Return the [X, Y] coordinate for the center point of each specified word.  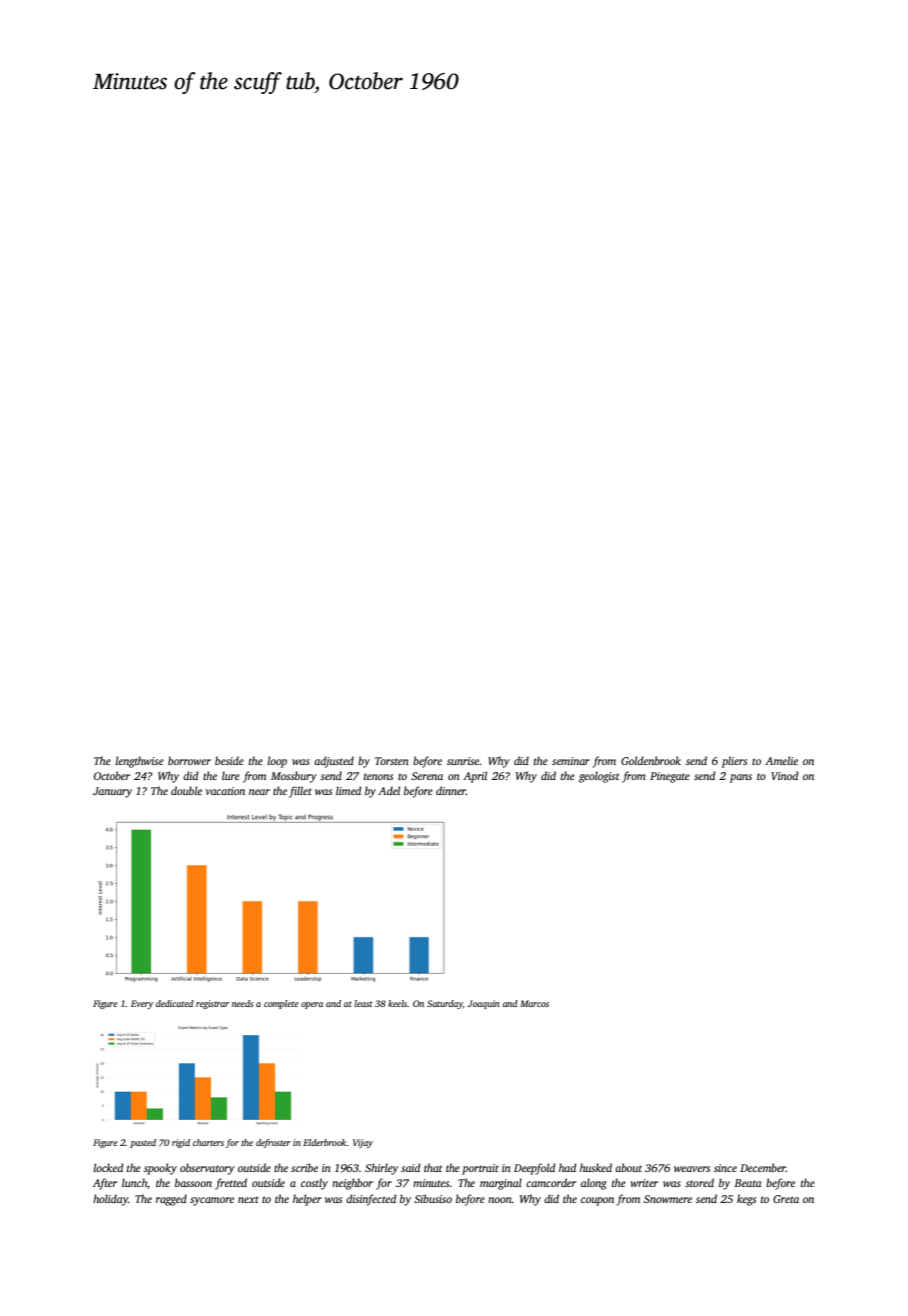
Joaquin [484, 1004]
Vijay [363, 1143]
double [186, 790]
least [363, 1003]
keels [397, 1003]
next [248, 1199]
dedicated [175, 1003]
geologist [599, 777]
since [725, 1168]
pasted [143, 1143]
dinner [451, 790]
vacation [225, 791]
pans [741, 778]
